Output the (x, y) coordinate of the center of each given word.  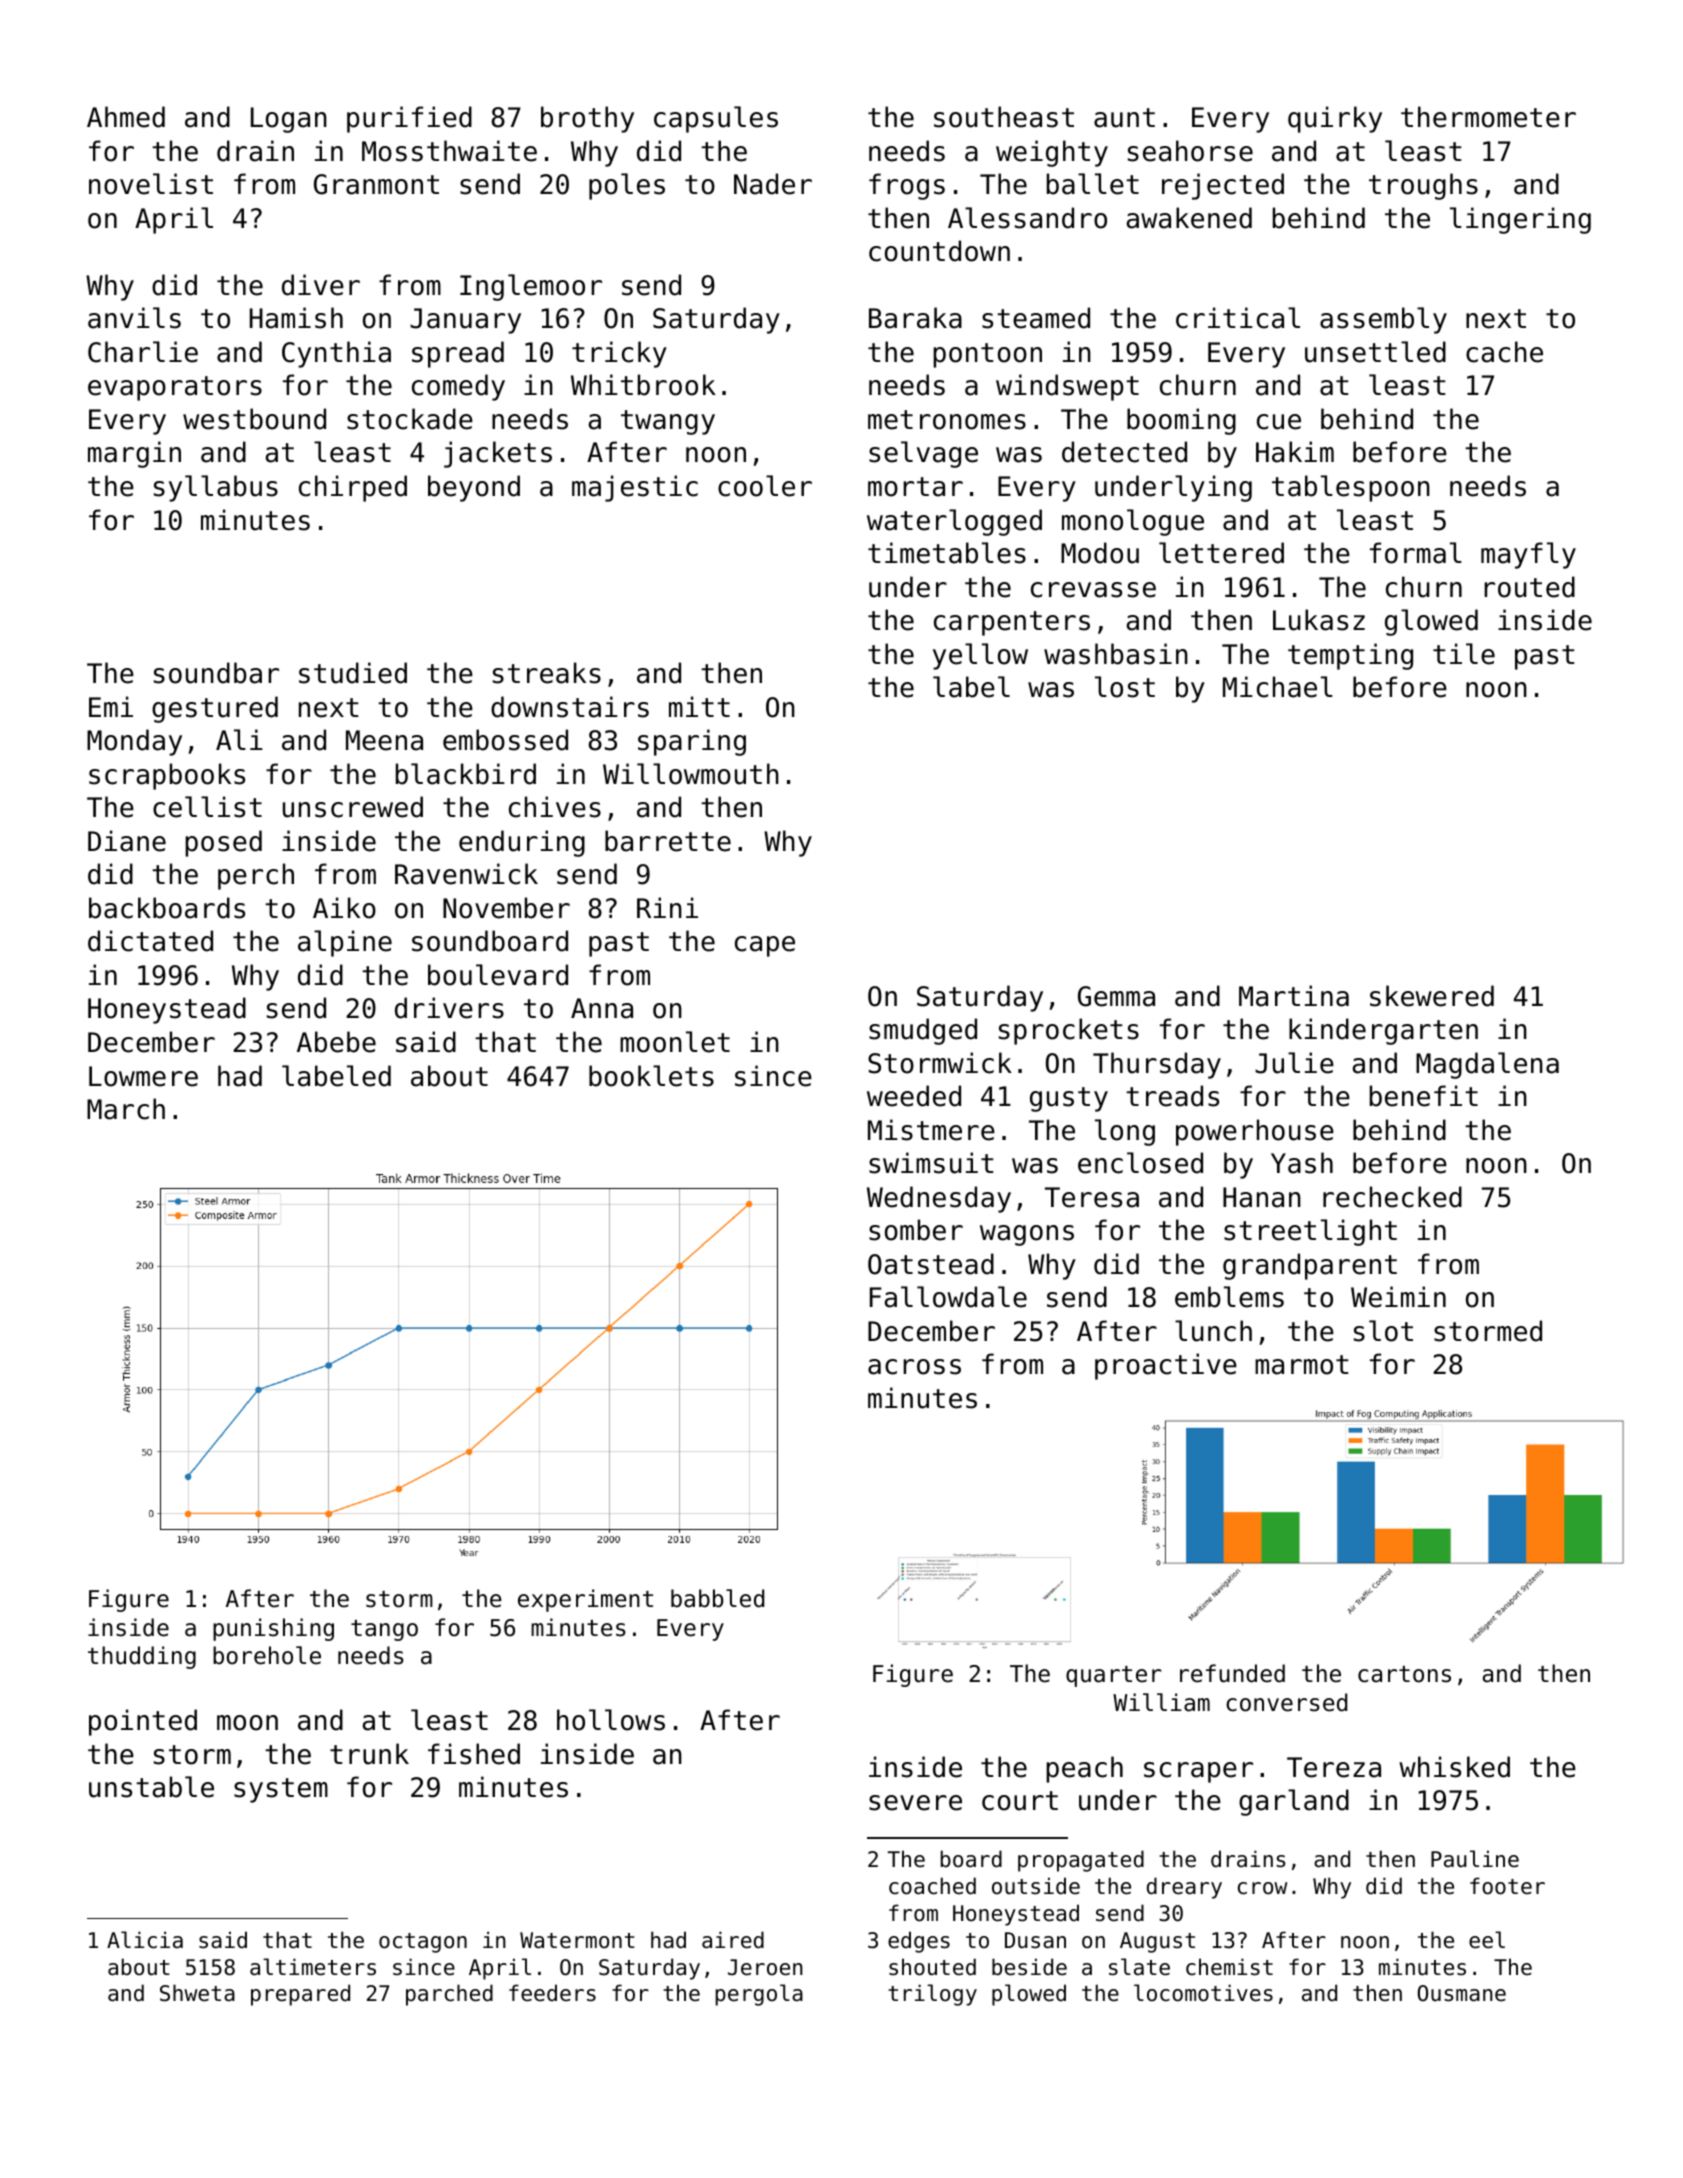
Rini (667, 907)
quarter (1114, 1676)
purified (409, 119)
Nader (773, 184)
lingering (1520, 220)
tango (384, 1630)
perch (256, 876)
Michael (1278, 687)
